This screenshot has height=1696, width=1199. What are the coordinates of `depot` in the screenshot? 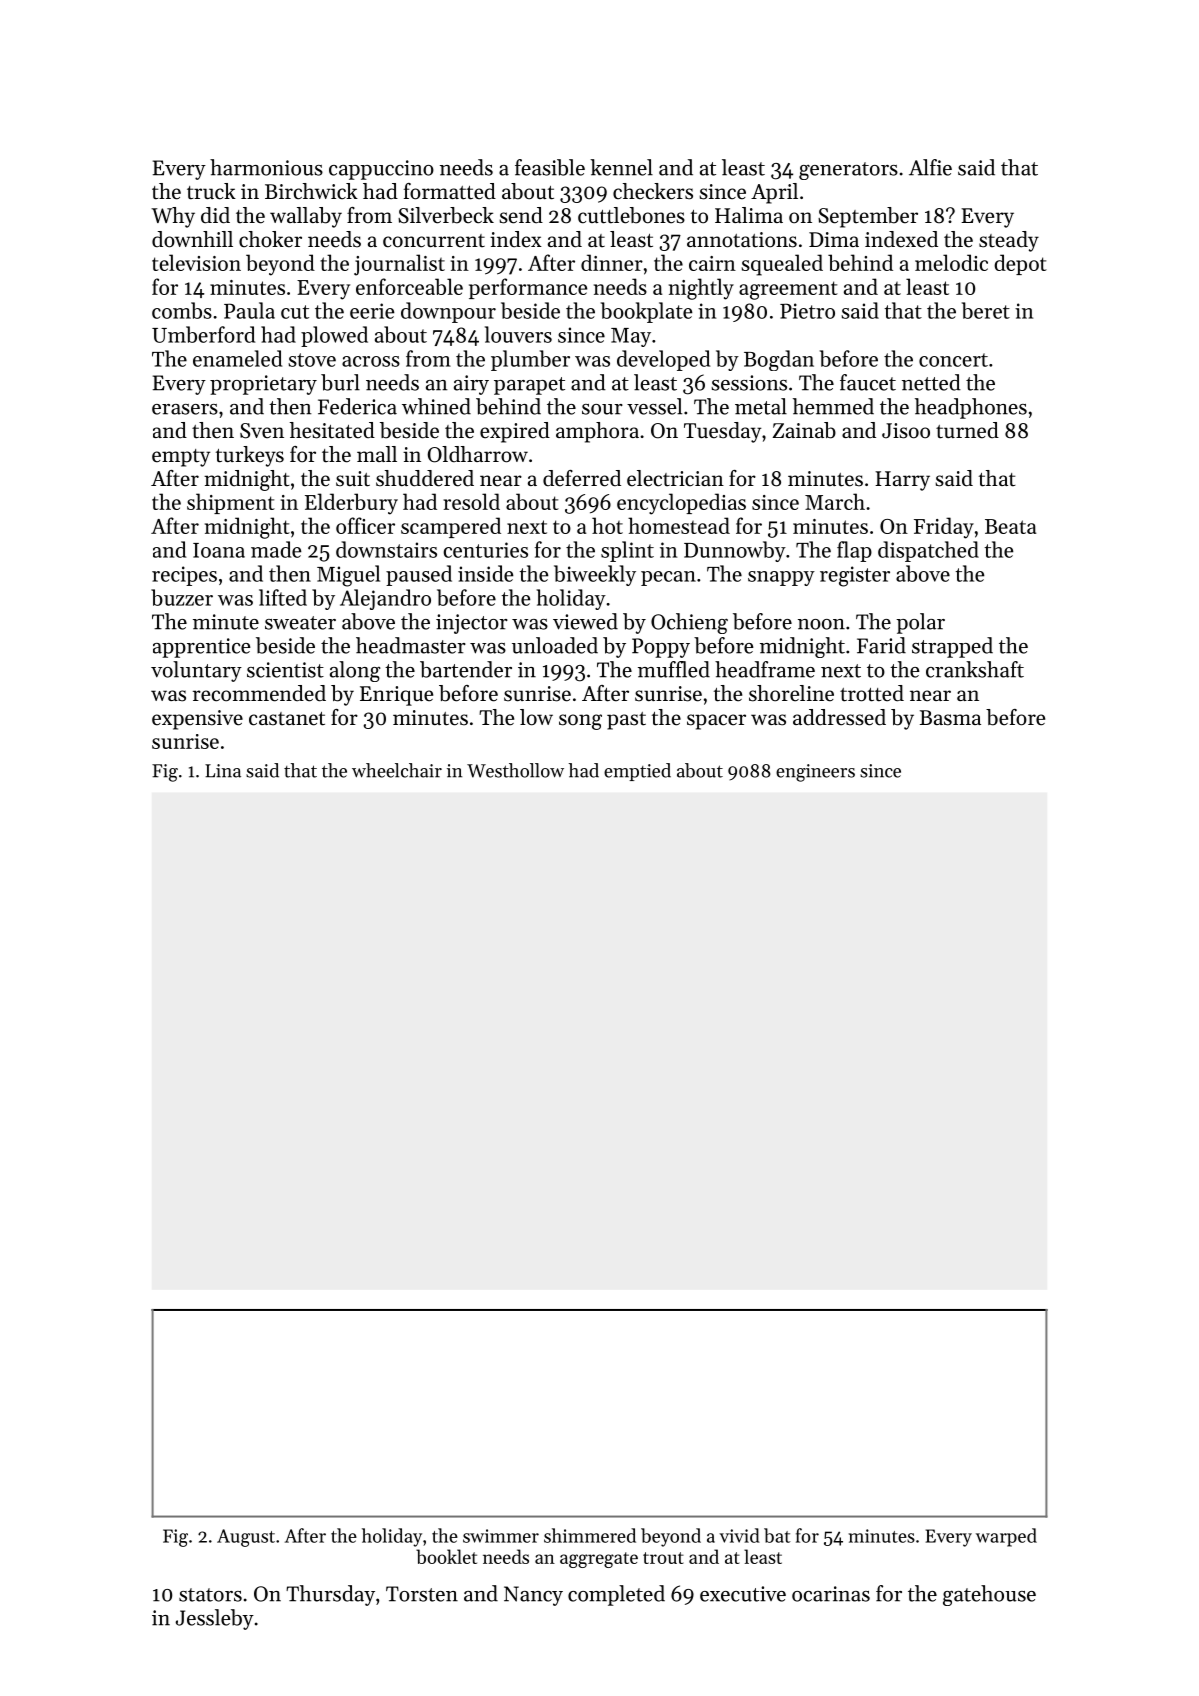 It's located at (1020, 264).
